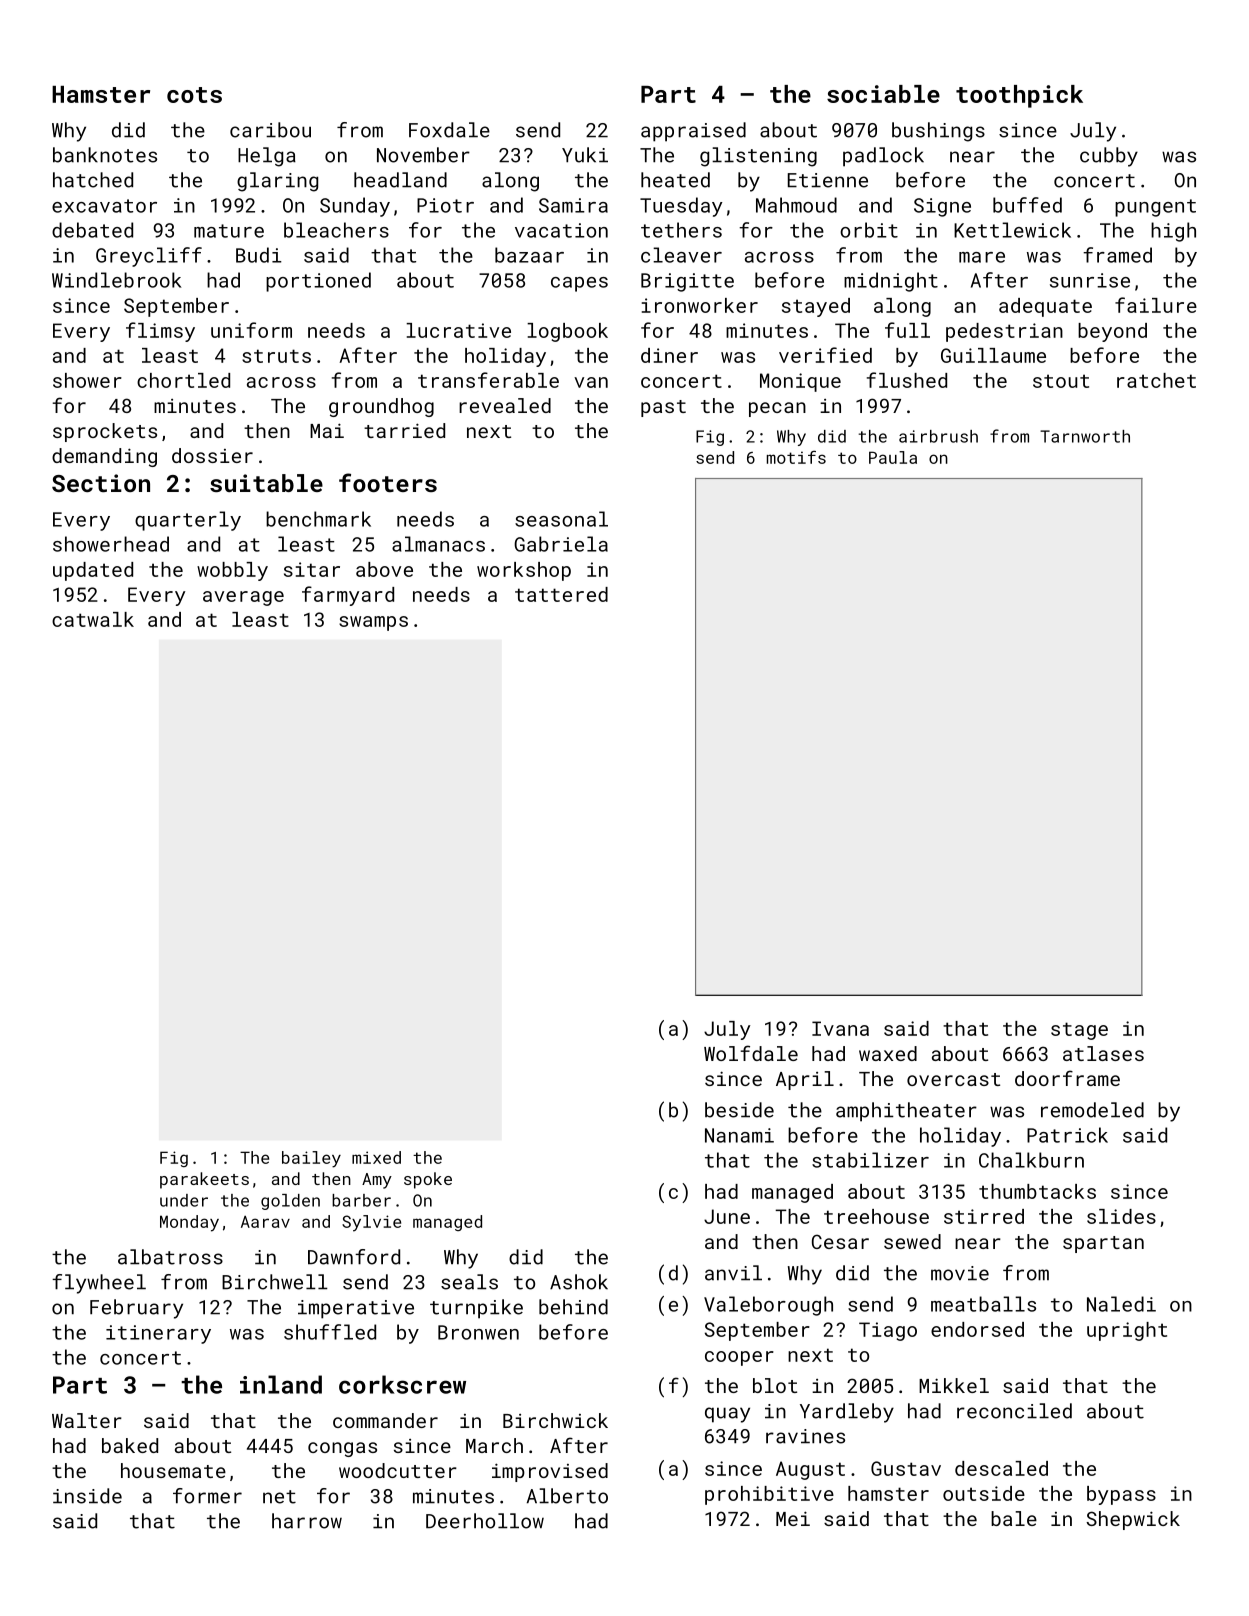  I want to click on Tarnworth, so click(1085, 436).
